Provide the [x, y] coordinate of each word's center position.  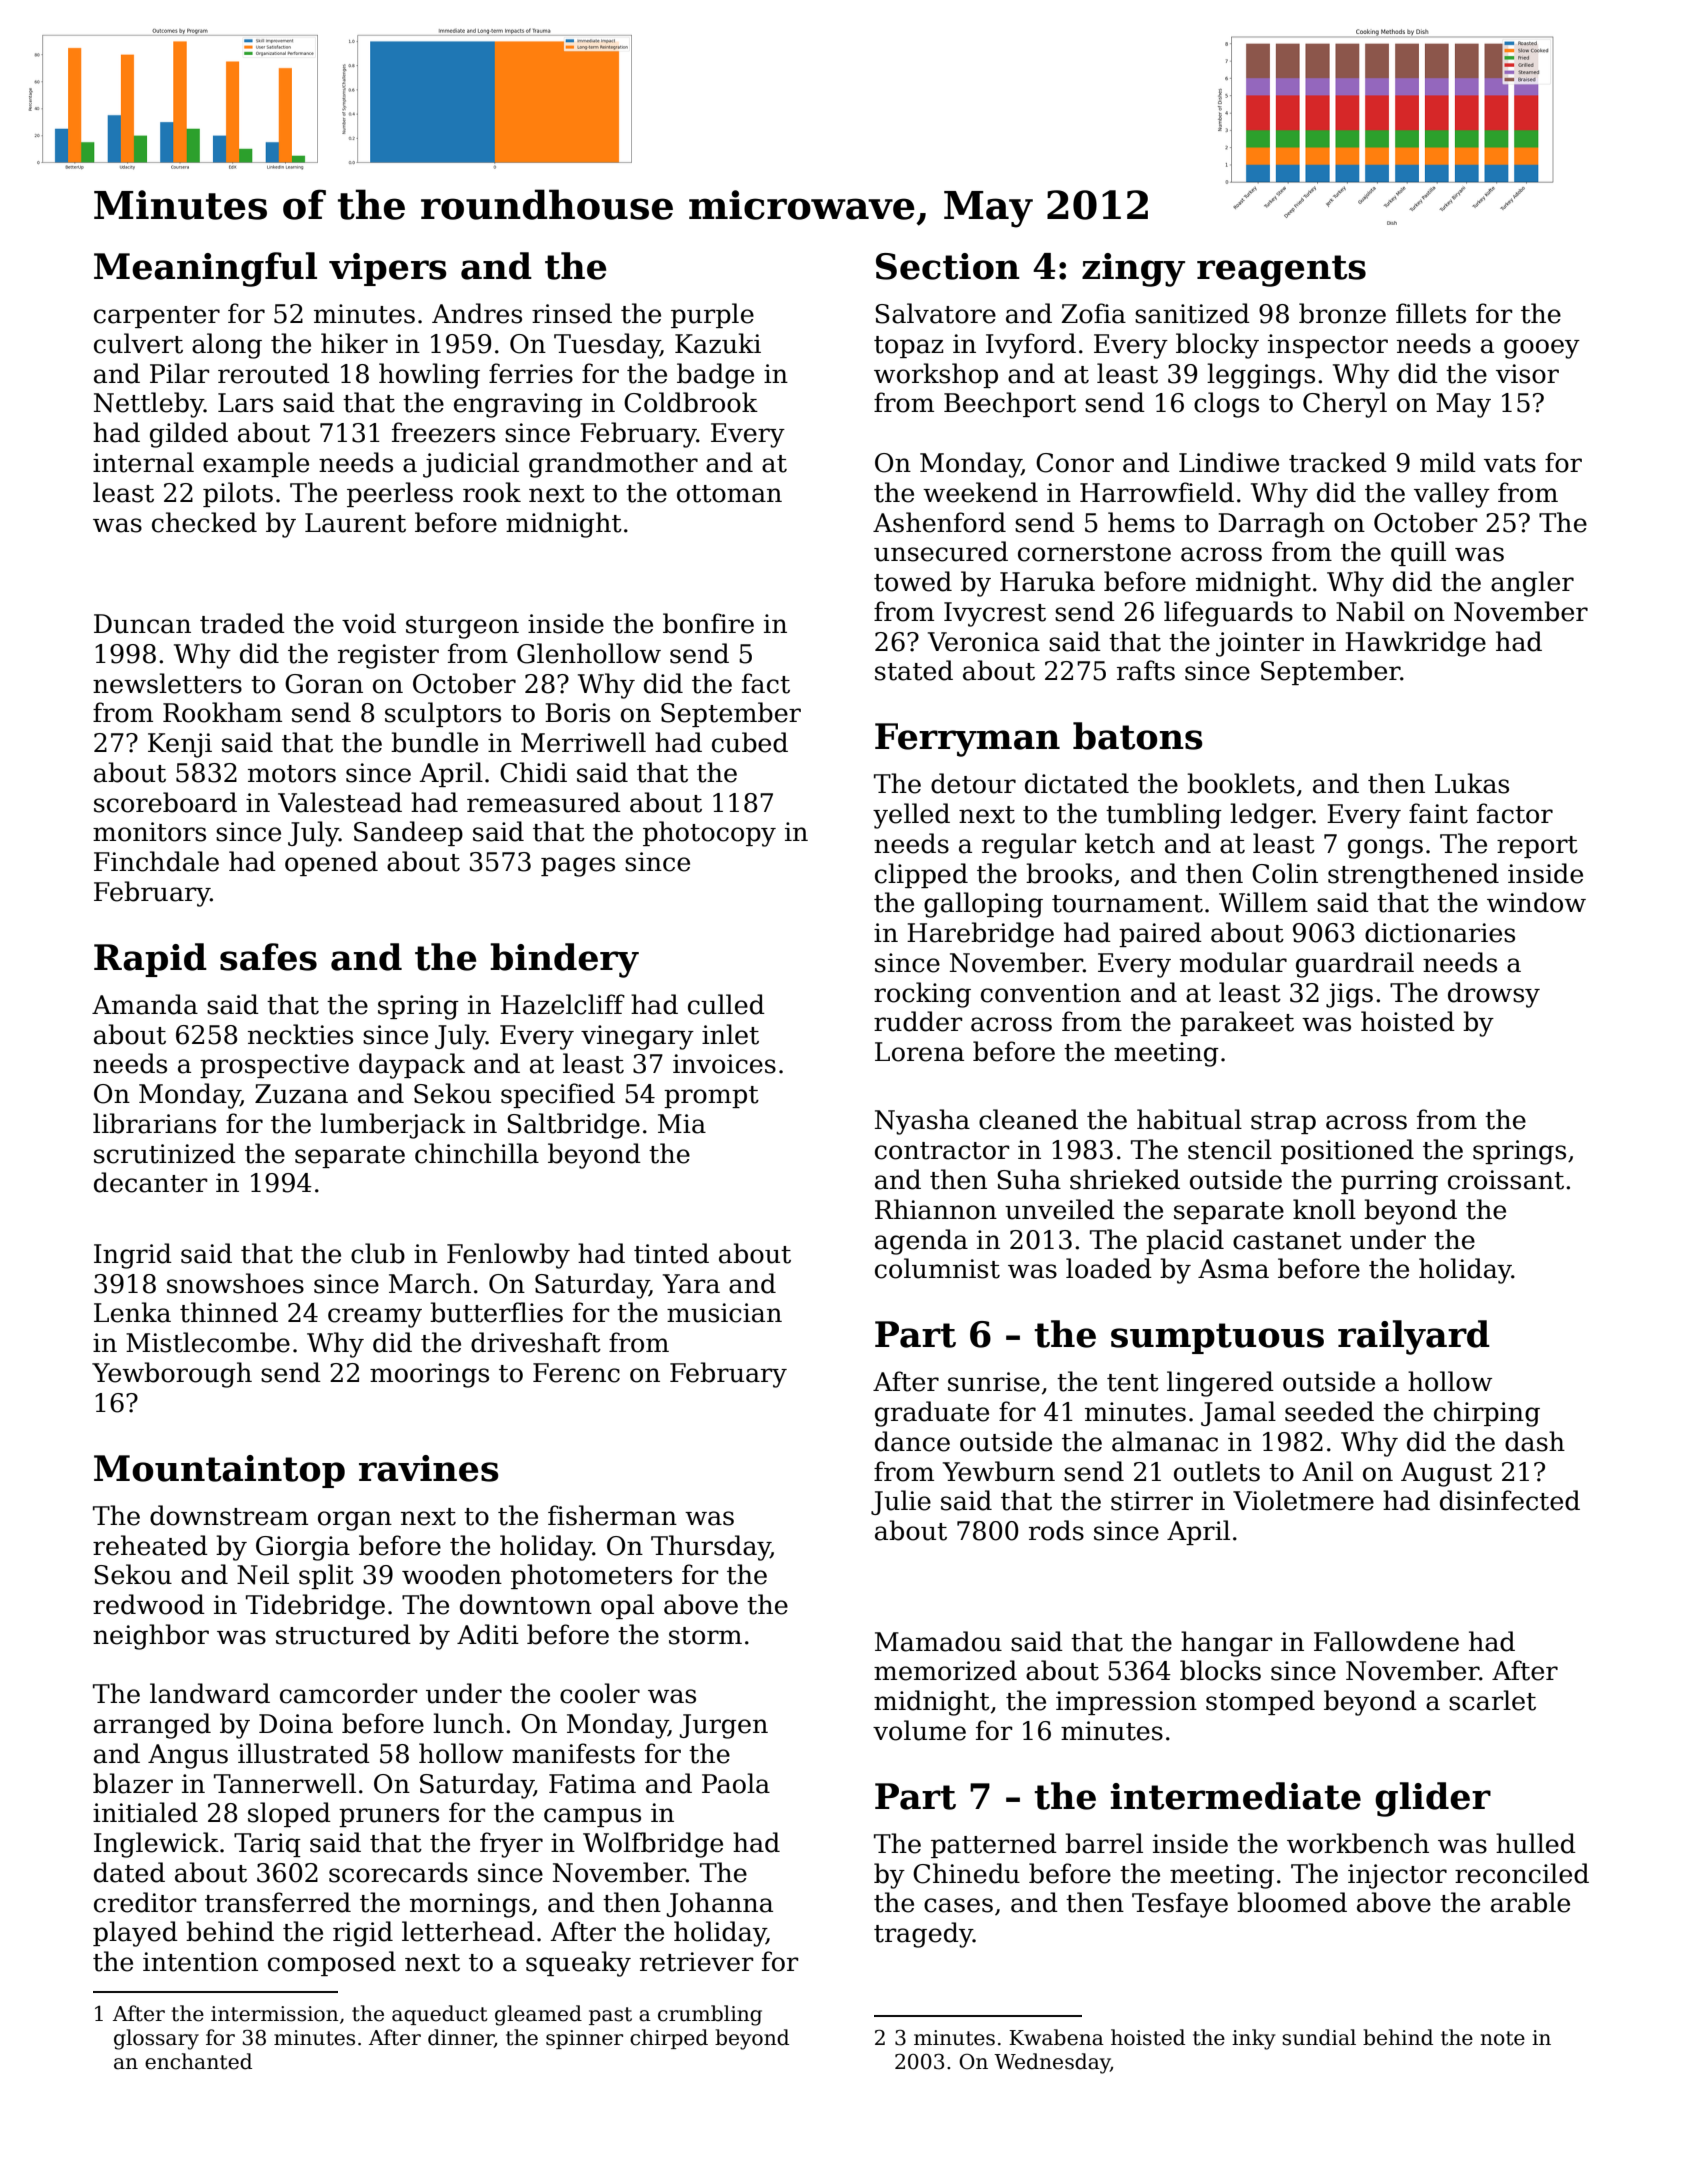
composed [332, 1963]
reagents [1281, 271]
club [378, 1253]
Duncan [142, 624]
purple [712, 315]
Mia [682, 1124]
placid [1185, 1241]
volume [919, 1730]
